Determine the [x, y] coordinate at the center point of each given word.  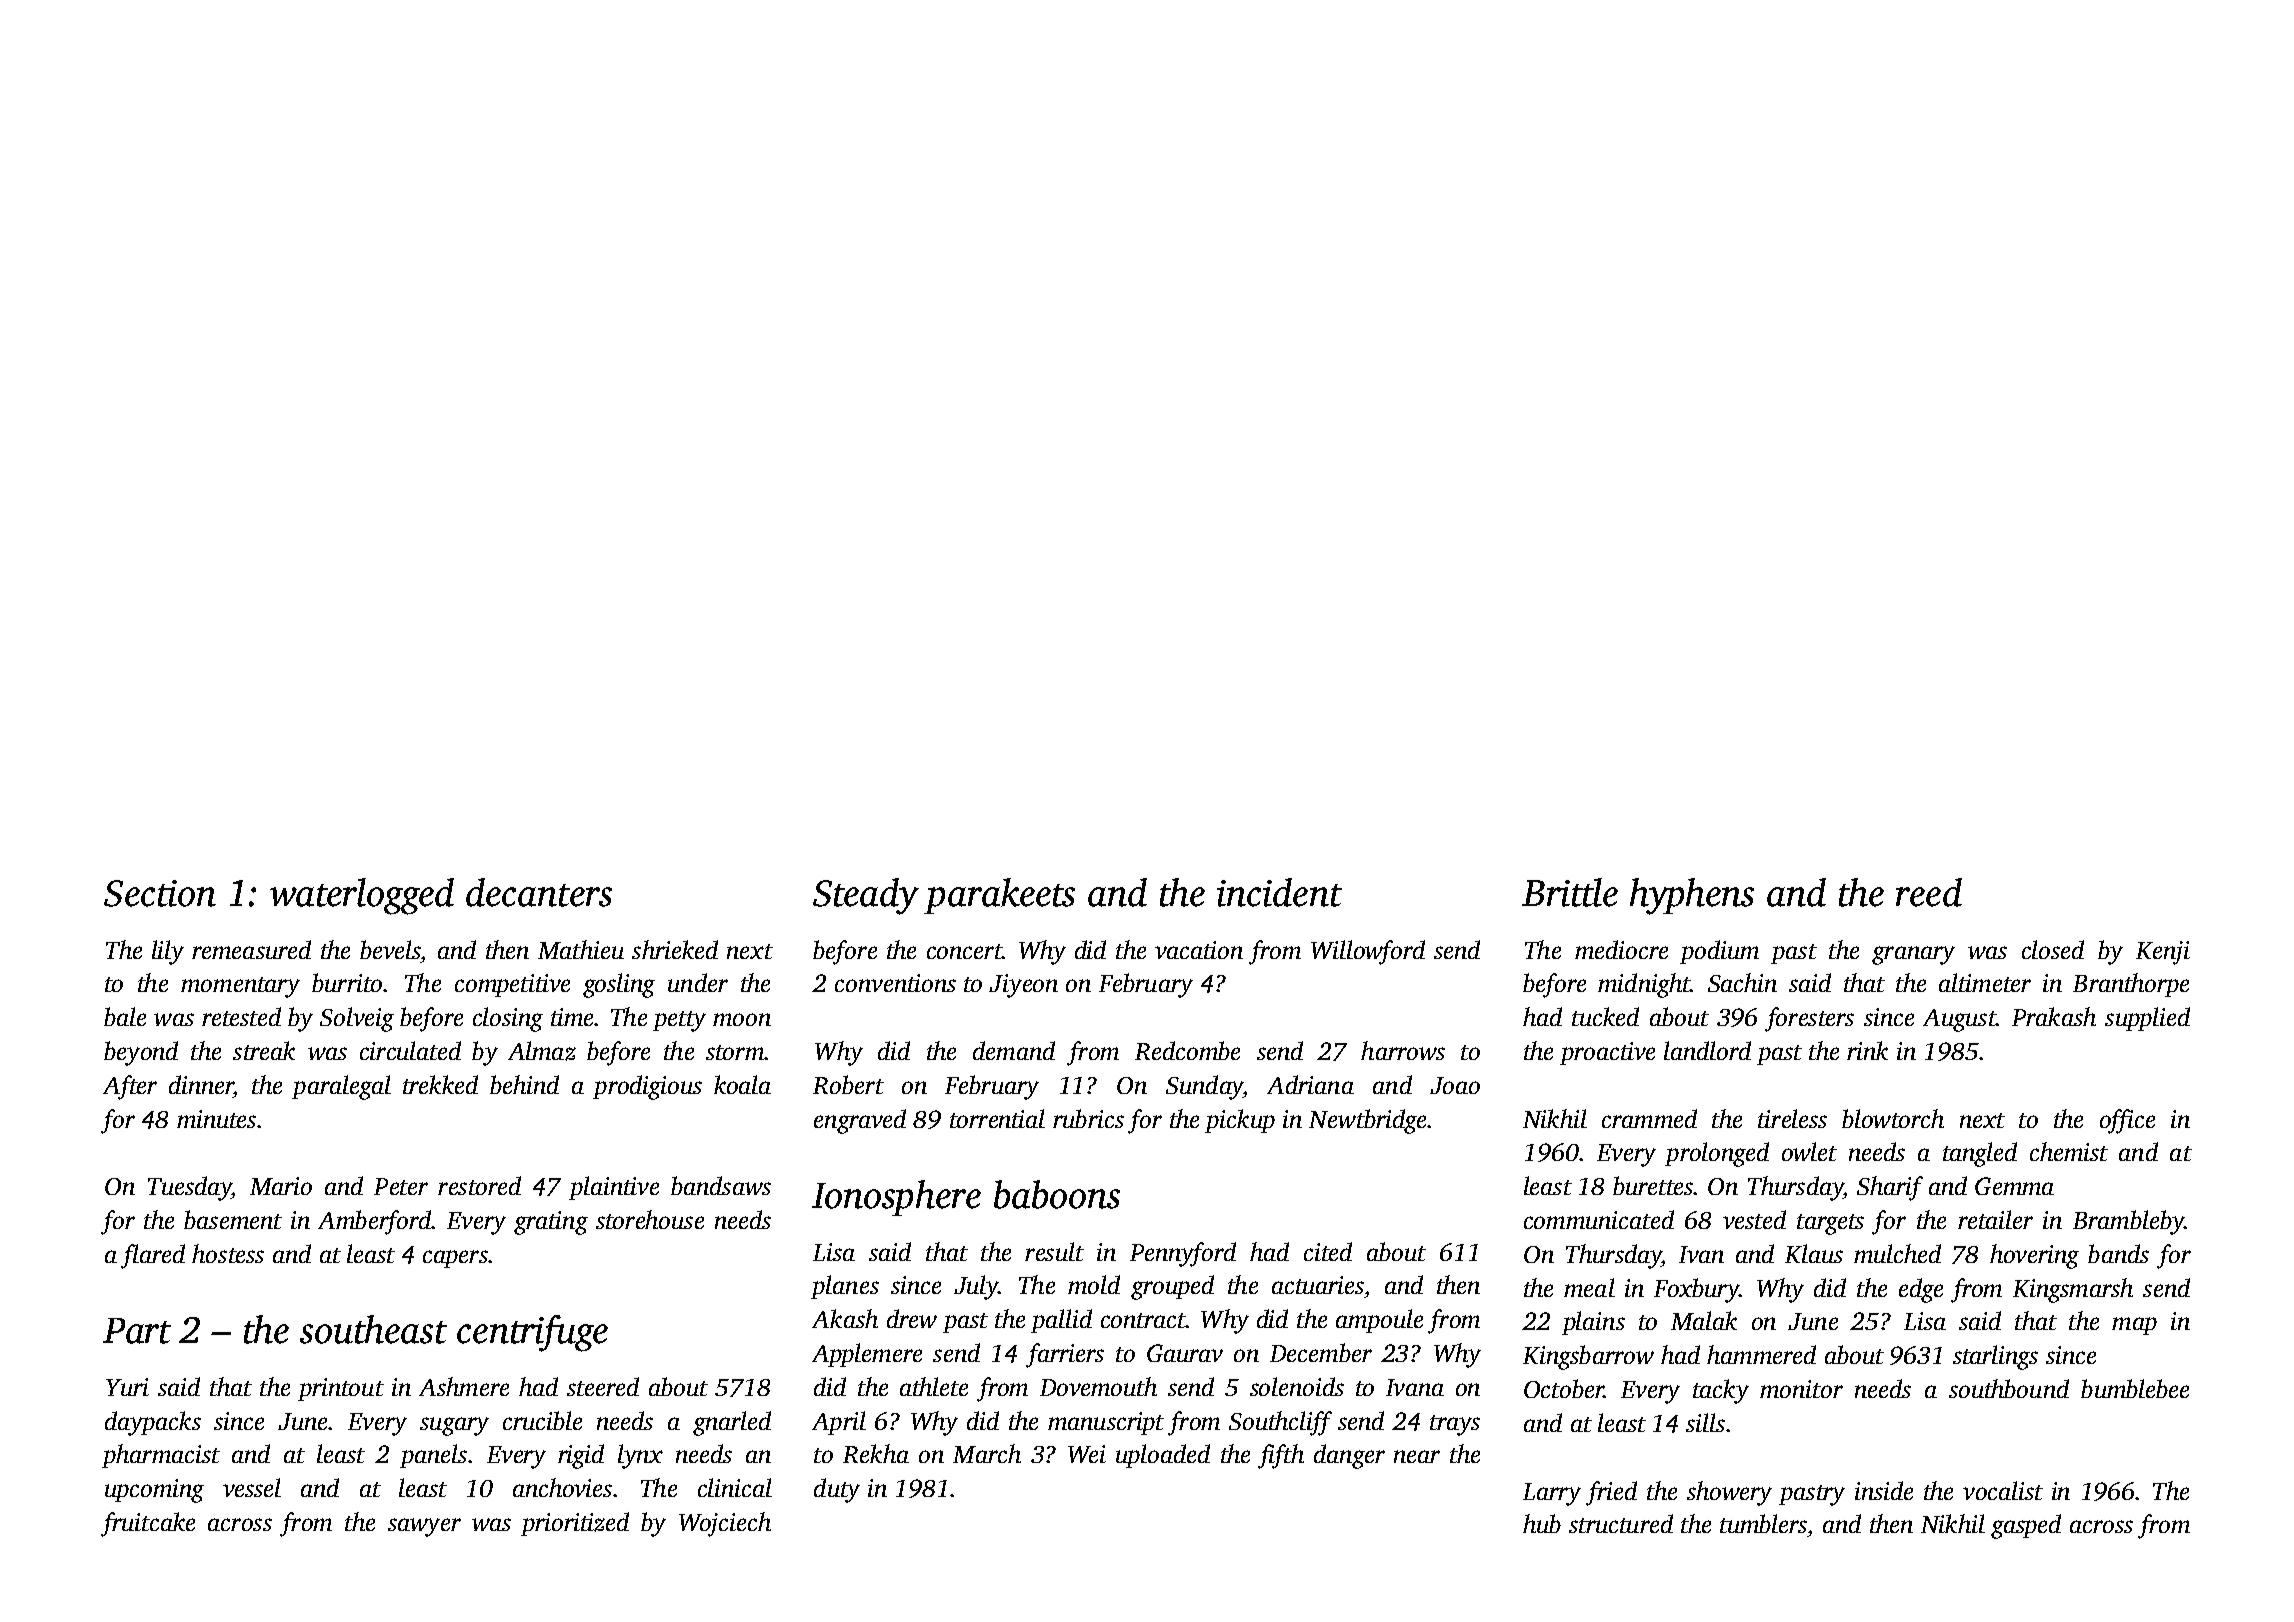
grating [551, 1223]
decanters [539, 892]
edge [1921, 1290]
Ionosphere [896, 1198]
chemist [2069, 1151]
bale [125, 1016]
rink [1867, 1050]
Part [137, 1331]
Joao [1455, 1085]
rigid [581, 1456]
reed [1929, 892]
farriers [1065, 1355]
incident [1279, 892]
